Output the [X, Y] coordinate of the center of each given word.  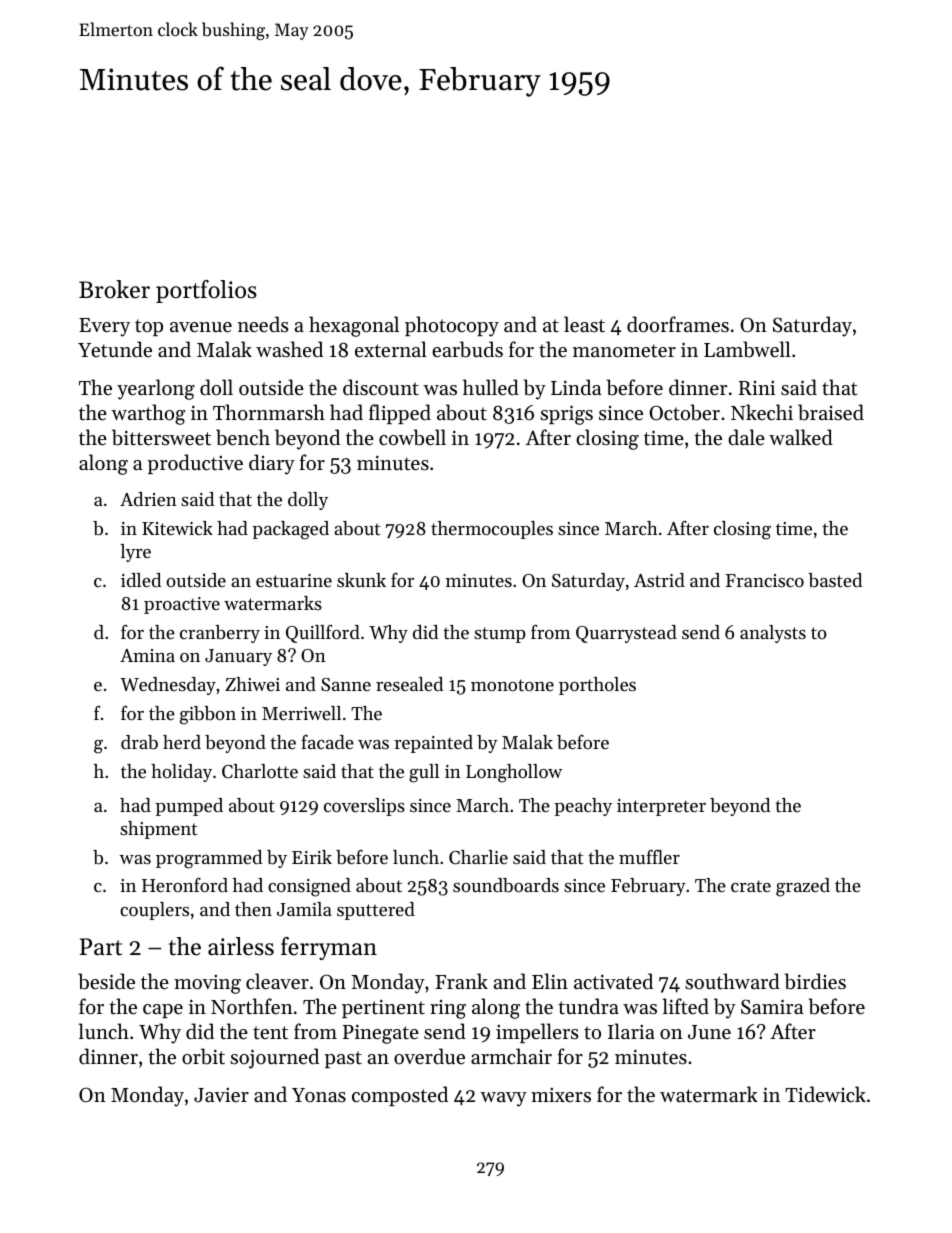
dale [746, 437]
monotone [512, 685]
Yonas [319, 1095]
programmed [209, 859]
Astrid [659, 580]
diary [272, 464]
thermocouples [492, 530]
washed [289, 349]
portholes [597, 686]
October [684, 412]
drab [139, 742]
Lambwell [747, 349]
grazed [803, 887]
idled [141, 580]
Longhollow [514, 773]
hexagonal [354, 326]
